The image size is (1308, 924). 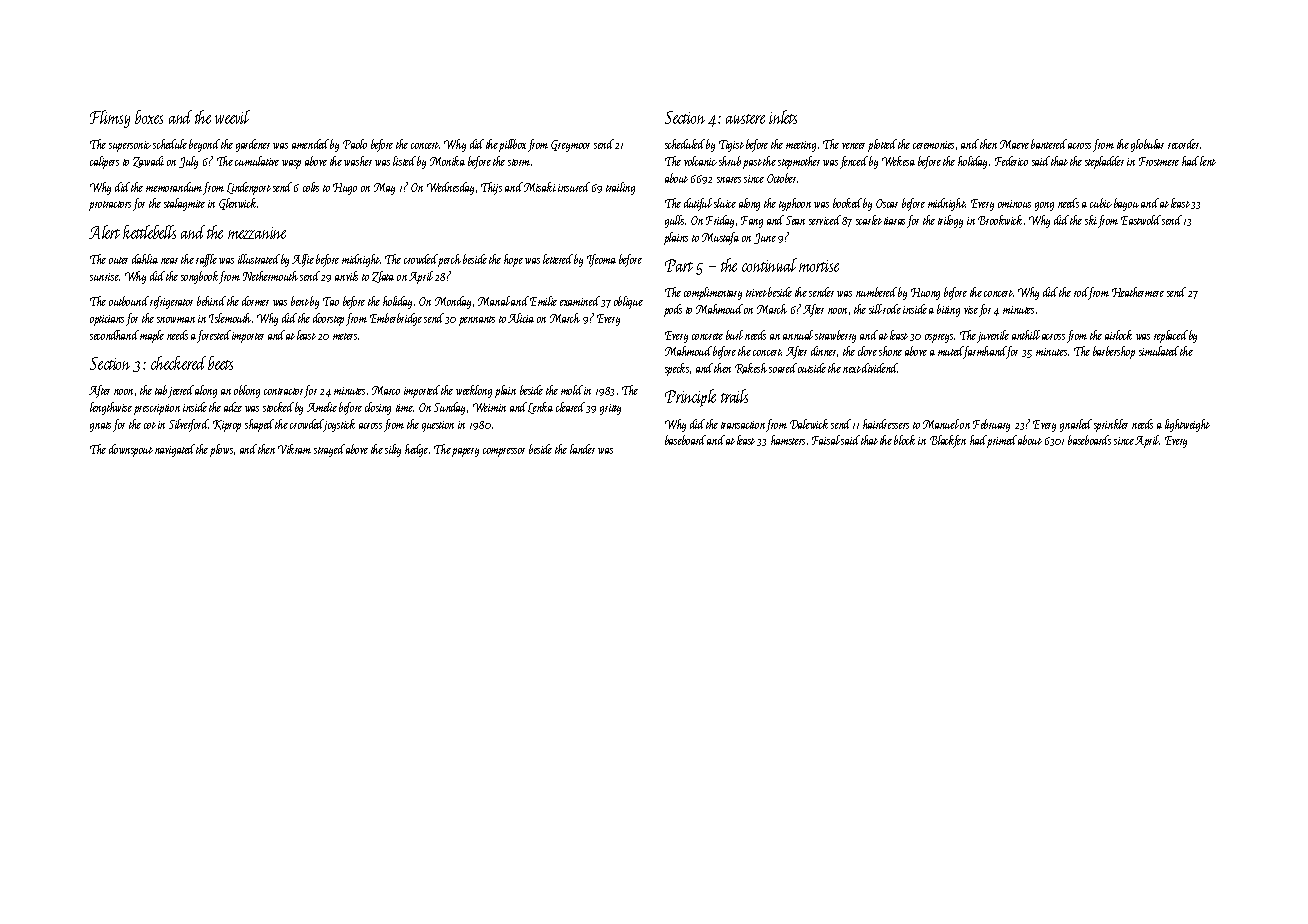 I want to click on primed, so click(x=1002, y=441).
